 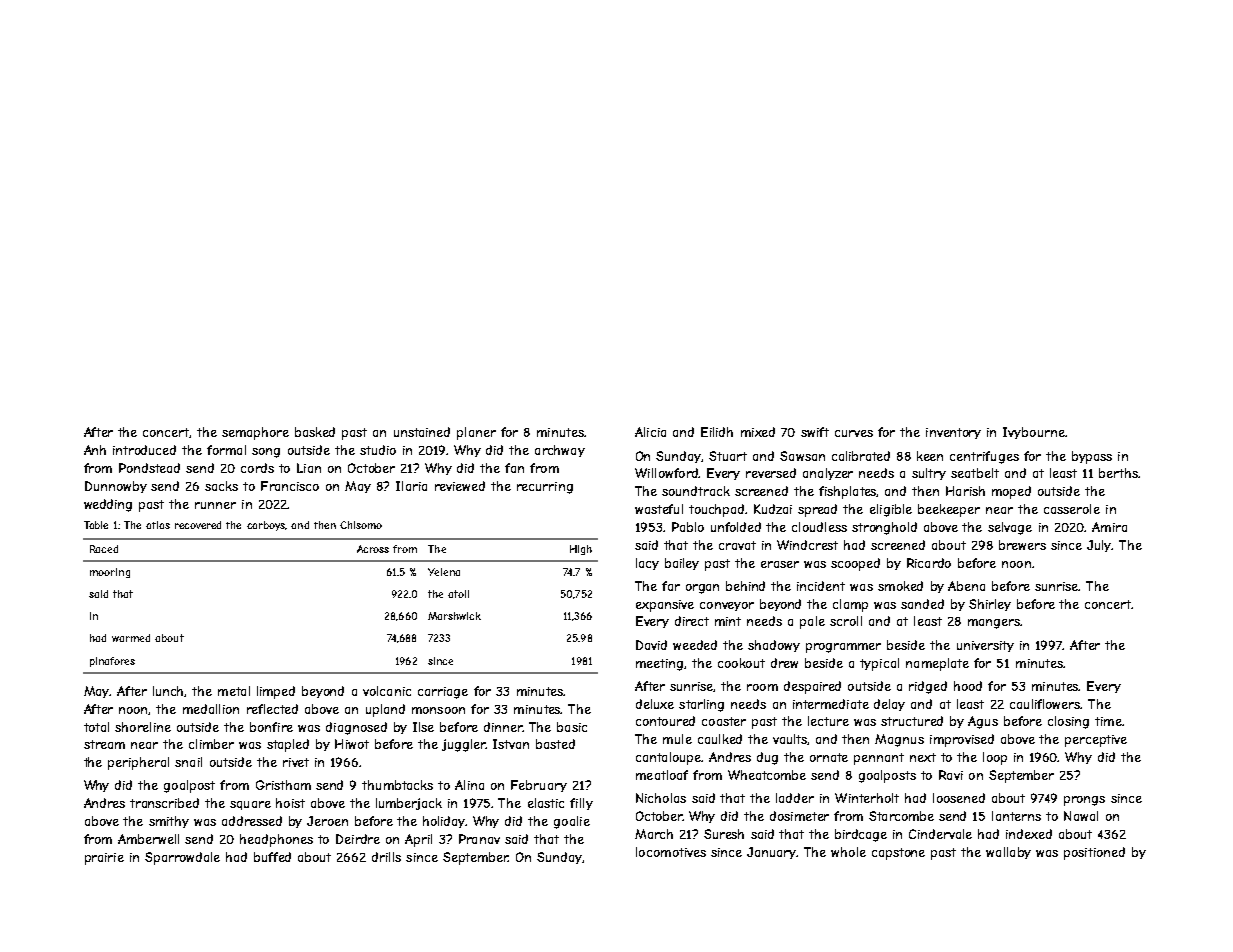 What do you see at coordinates (95, 450) in the screenshot?
I see `Anh` at bounding box center [95, 450].
